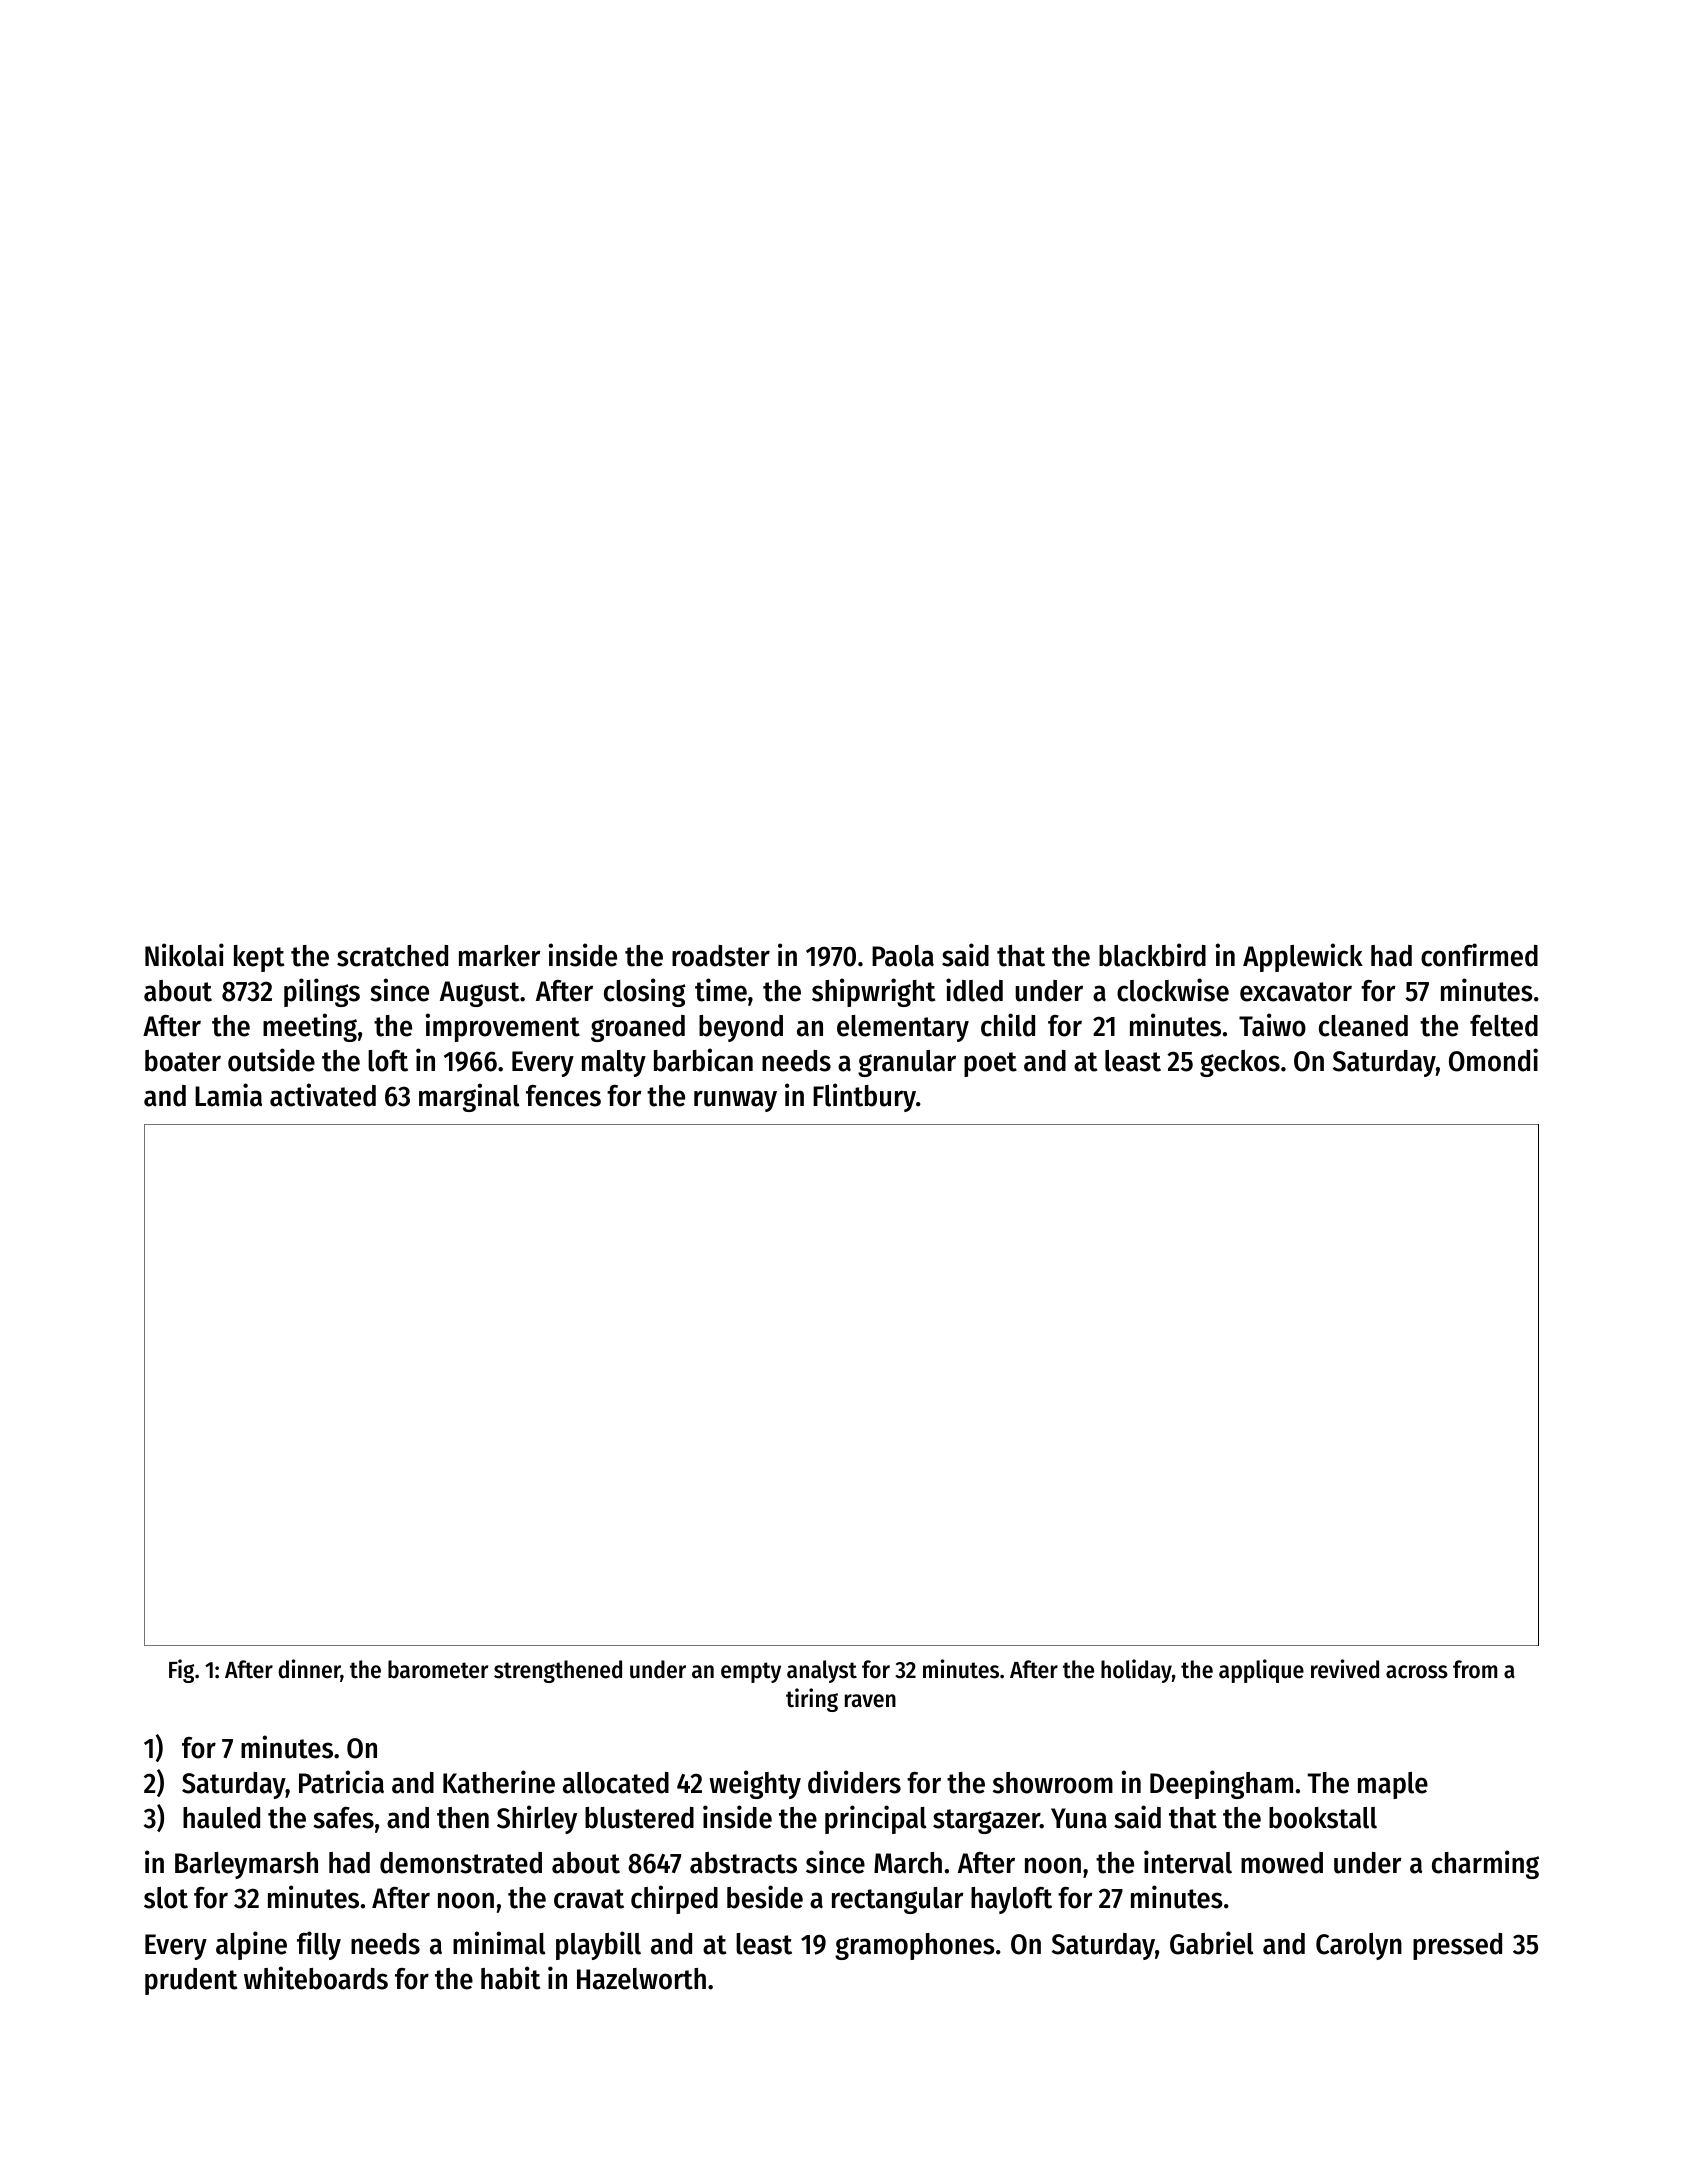  I want to click on barometer, so click(438, 1669).
